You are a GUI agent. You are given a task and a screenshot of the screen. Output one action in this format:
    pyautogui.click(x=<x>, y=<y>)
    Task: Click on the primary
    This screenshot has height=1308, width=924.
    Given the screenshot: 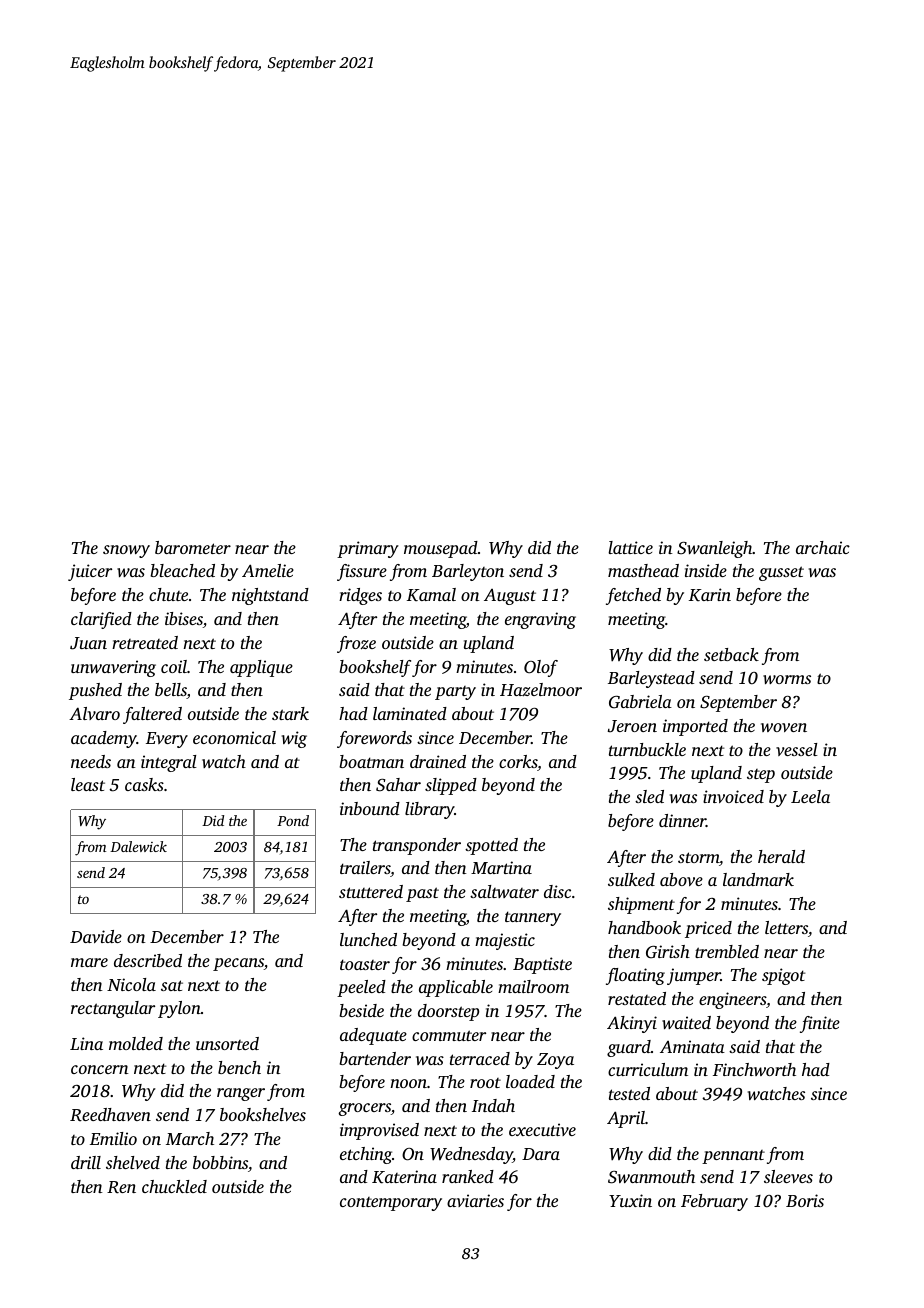 What is the action you would take?
    pyautogui.click(x=368, y=549)
